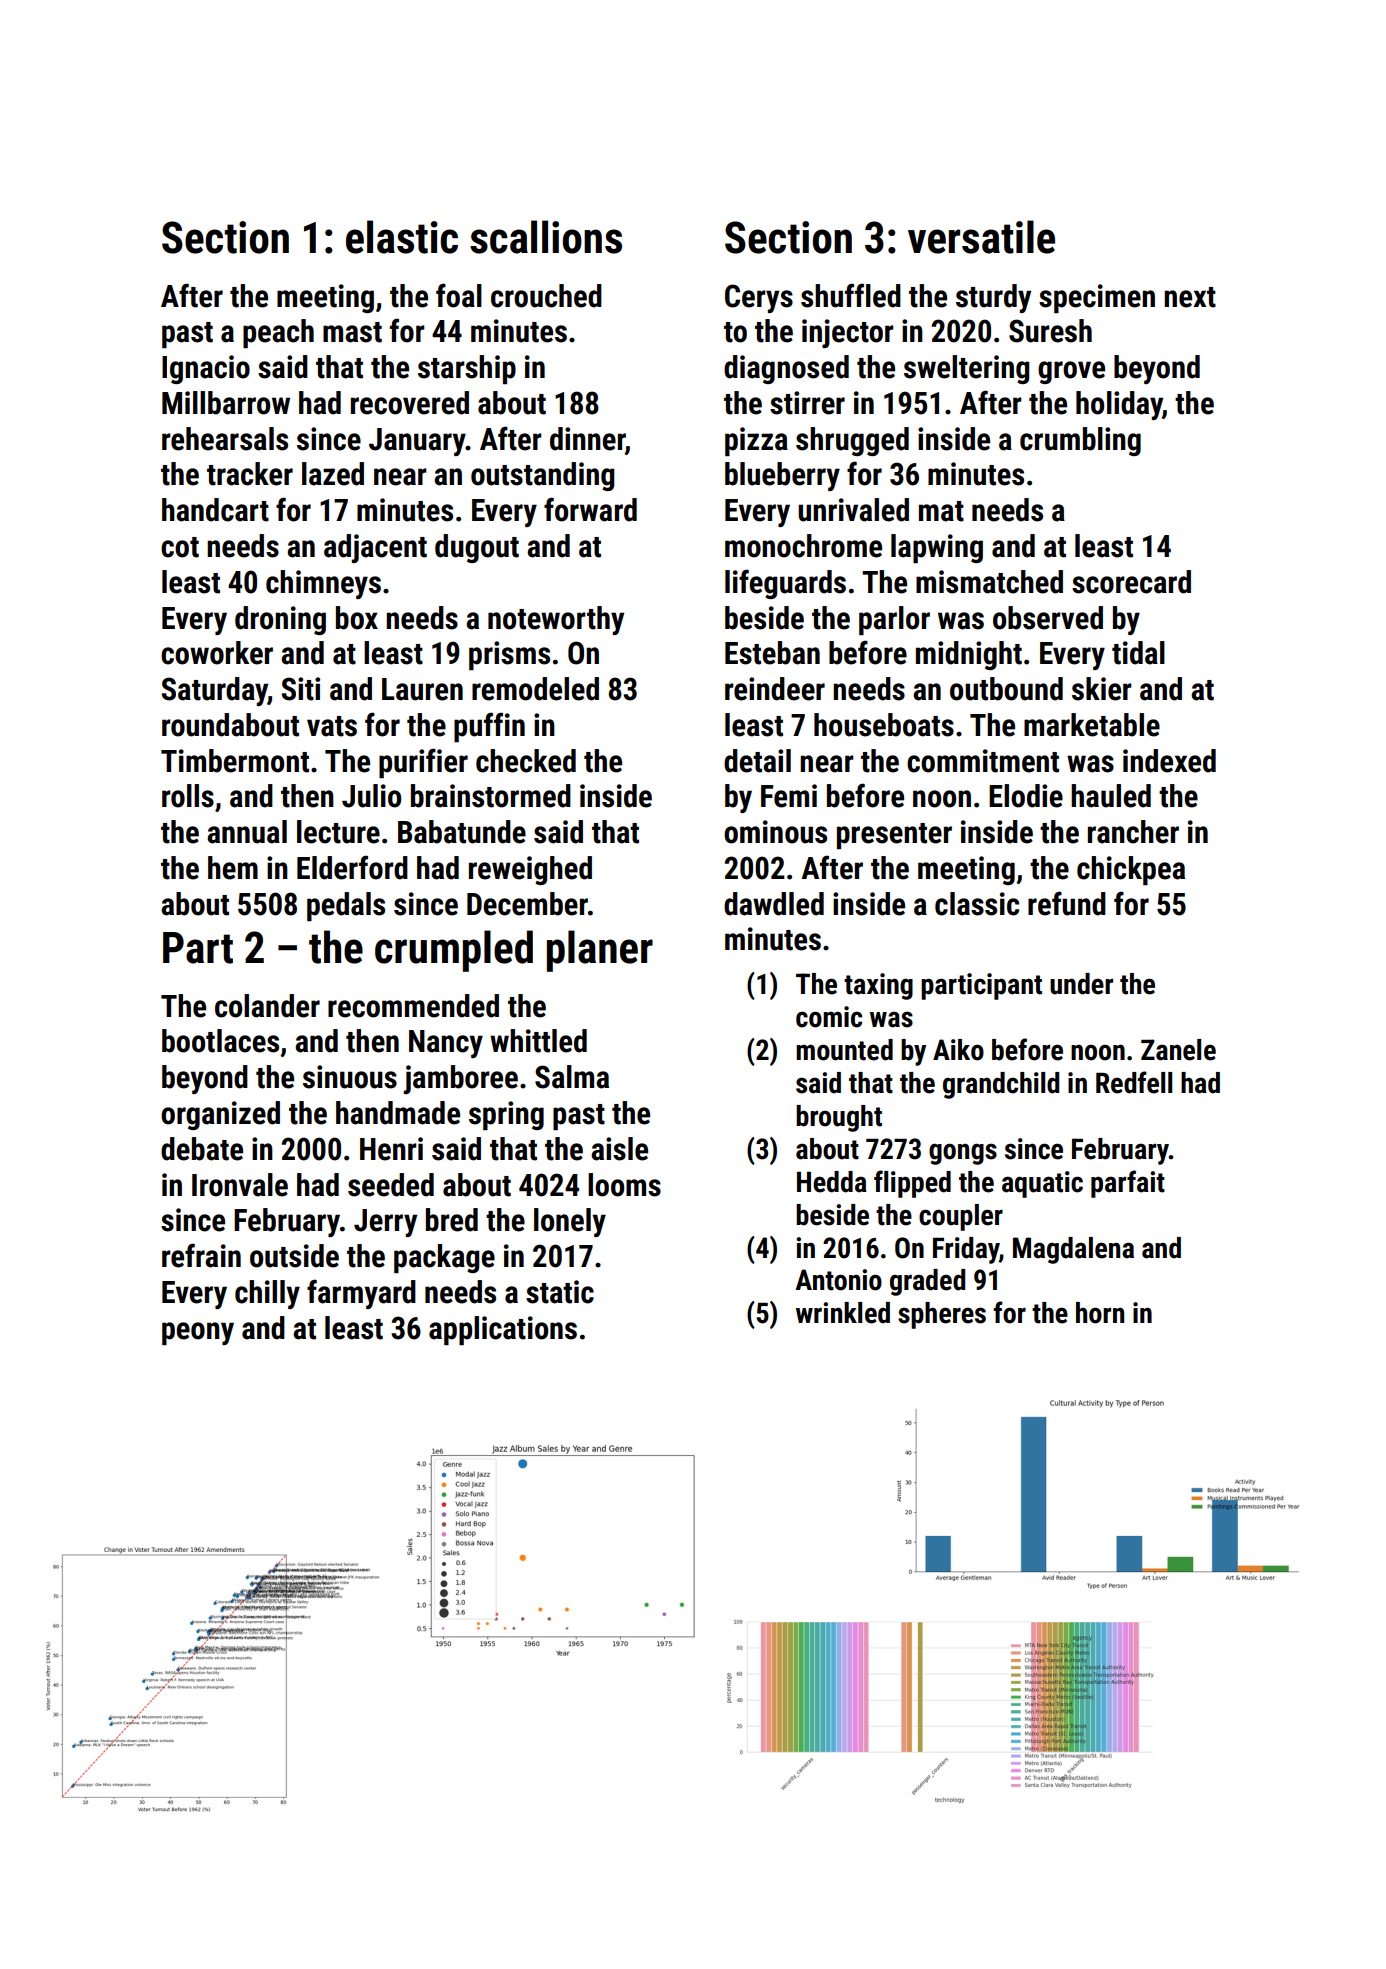  I want to click on handcart, so click(215, 510).
